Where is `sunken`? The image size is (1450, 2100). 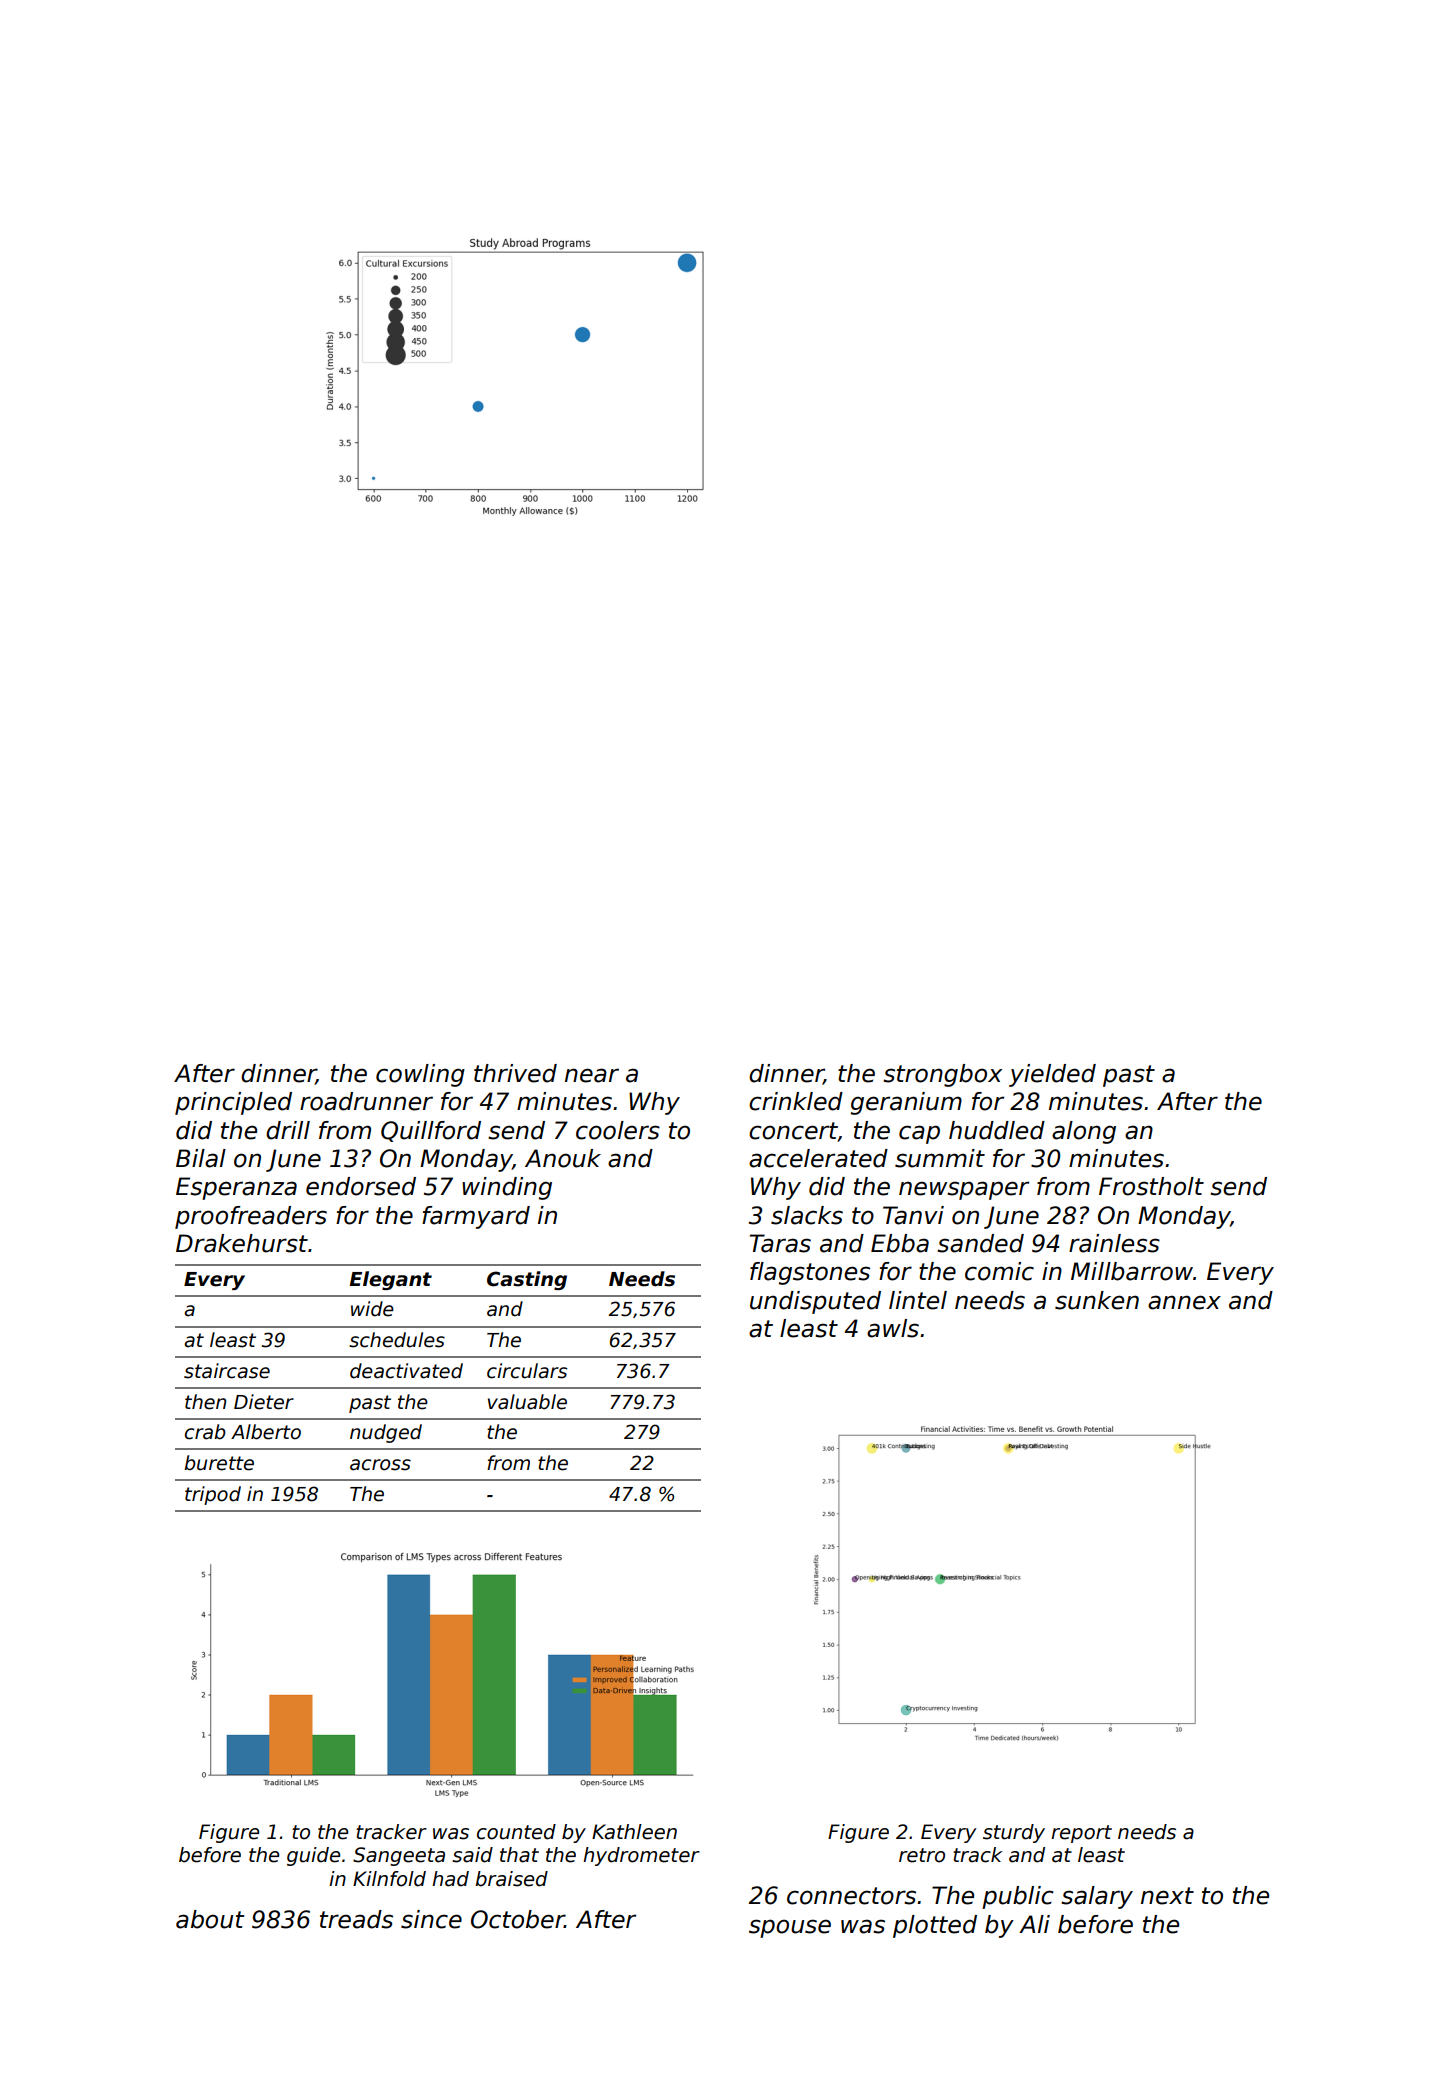 sunken is located at coordinates (1097, 1300).
